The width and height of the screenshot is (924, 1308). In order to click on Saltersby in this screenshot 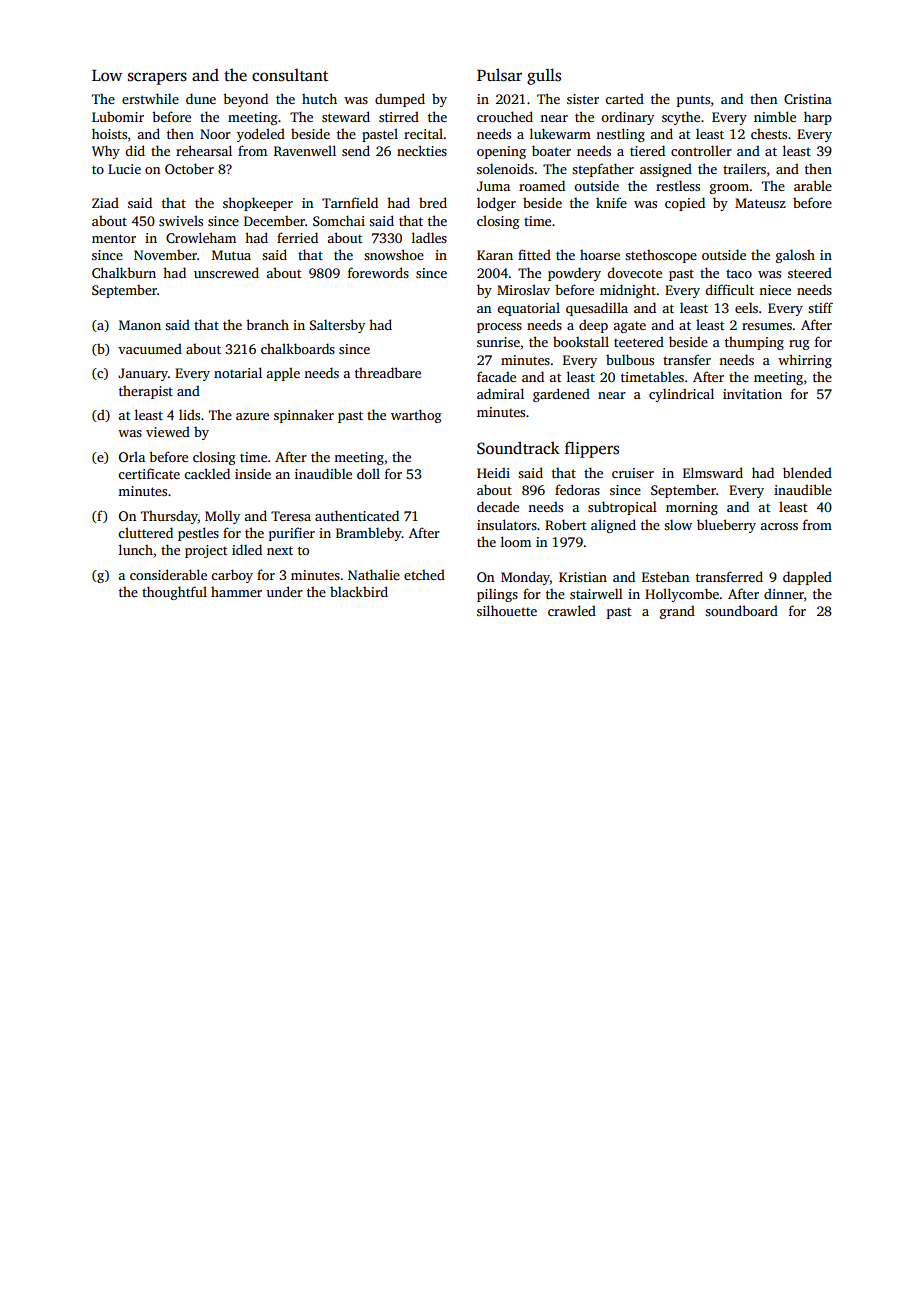, I will do `click(337, 326)`.
